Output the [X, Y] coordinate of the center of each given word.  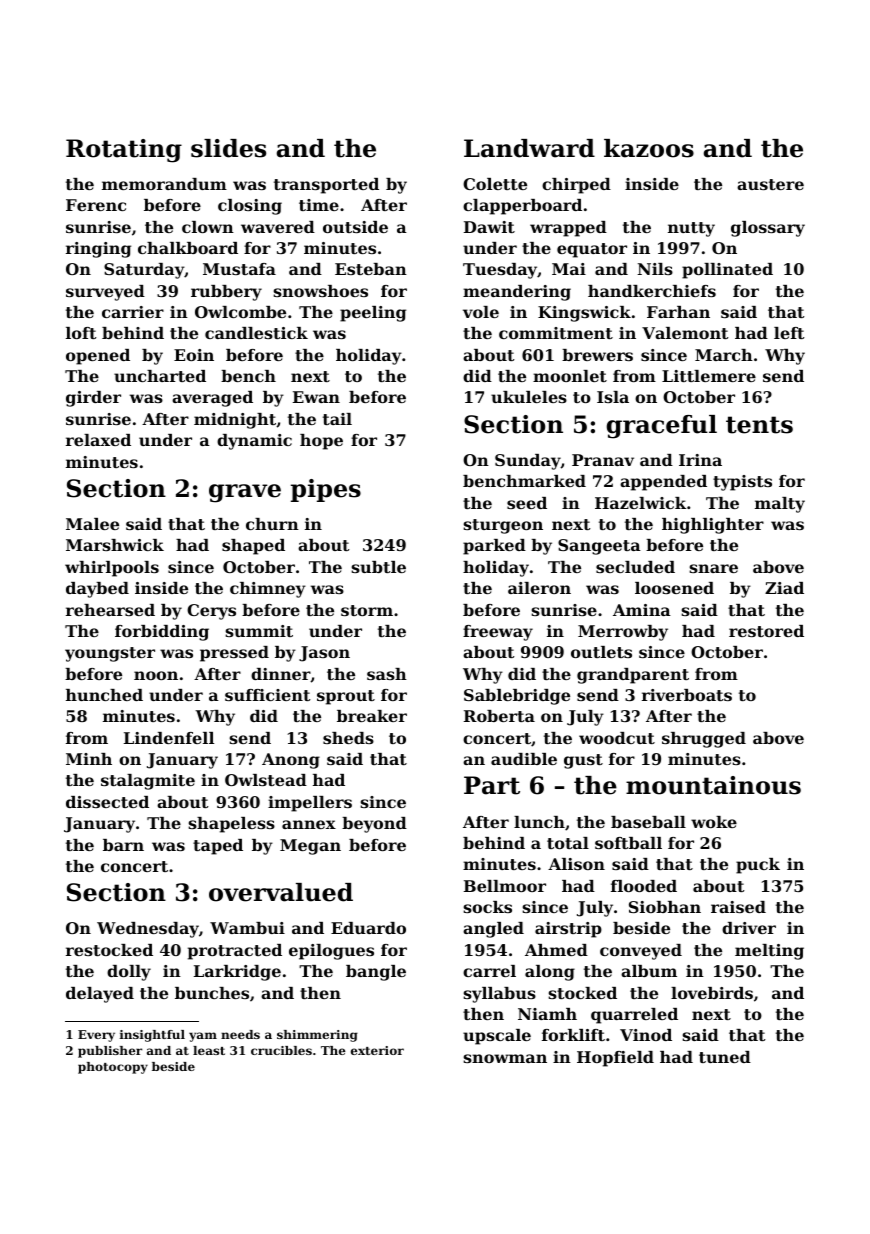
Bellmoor [505, 886]
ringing [98, 250]
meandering [517, 293]
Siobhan [665, 907]
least [209, 1050]
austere [770, 184]
